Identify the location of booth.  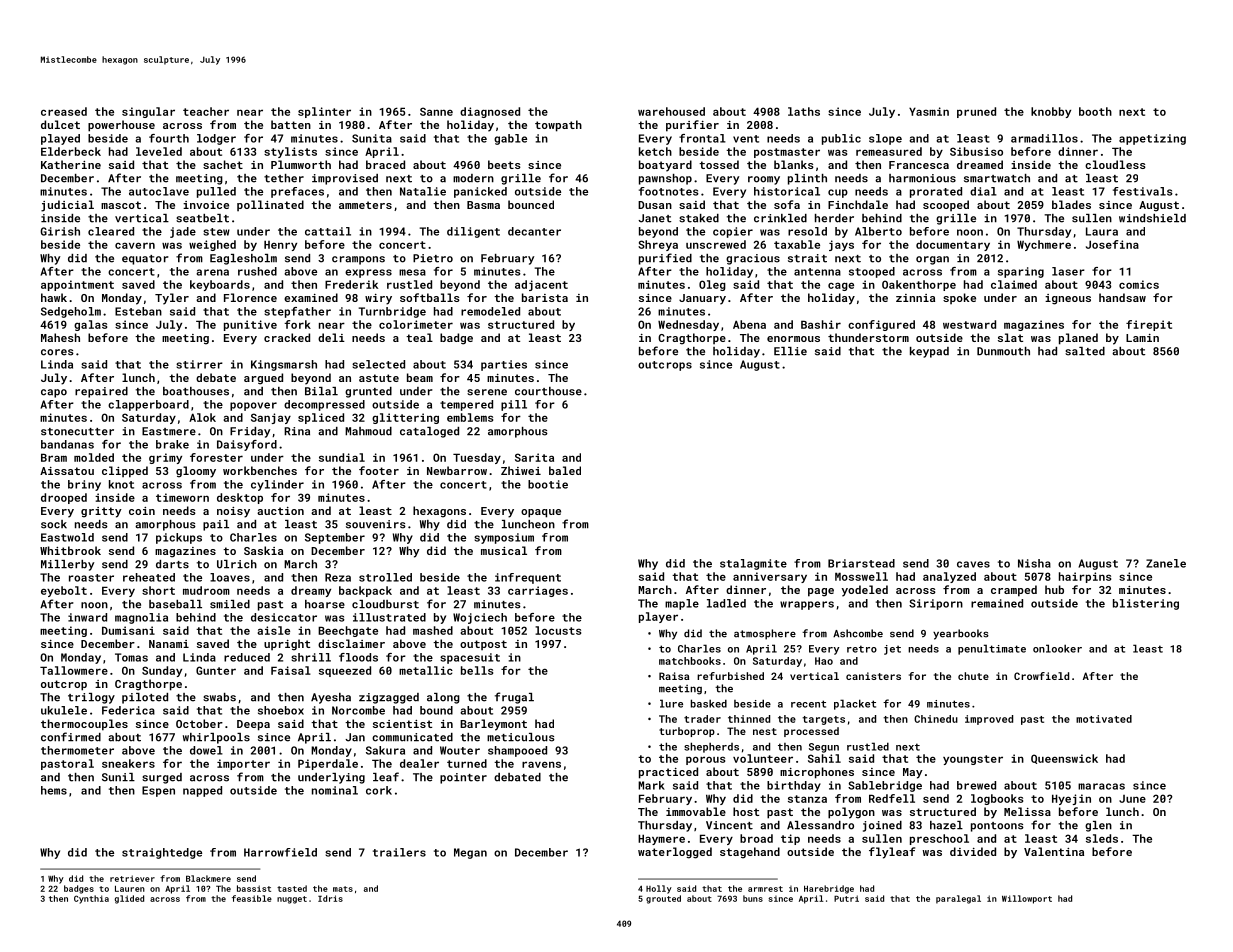
(1095, 111).
